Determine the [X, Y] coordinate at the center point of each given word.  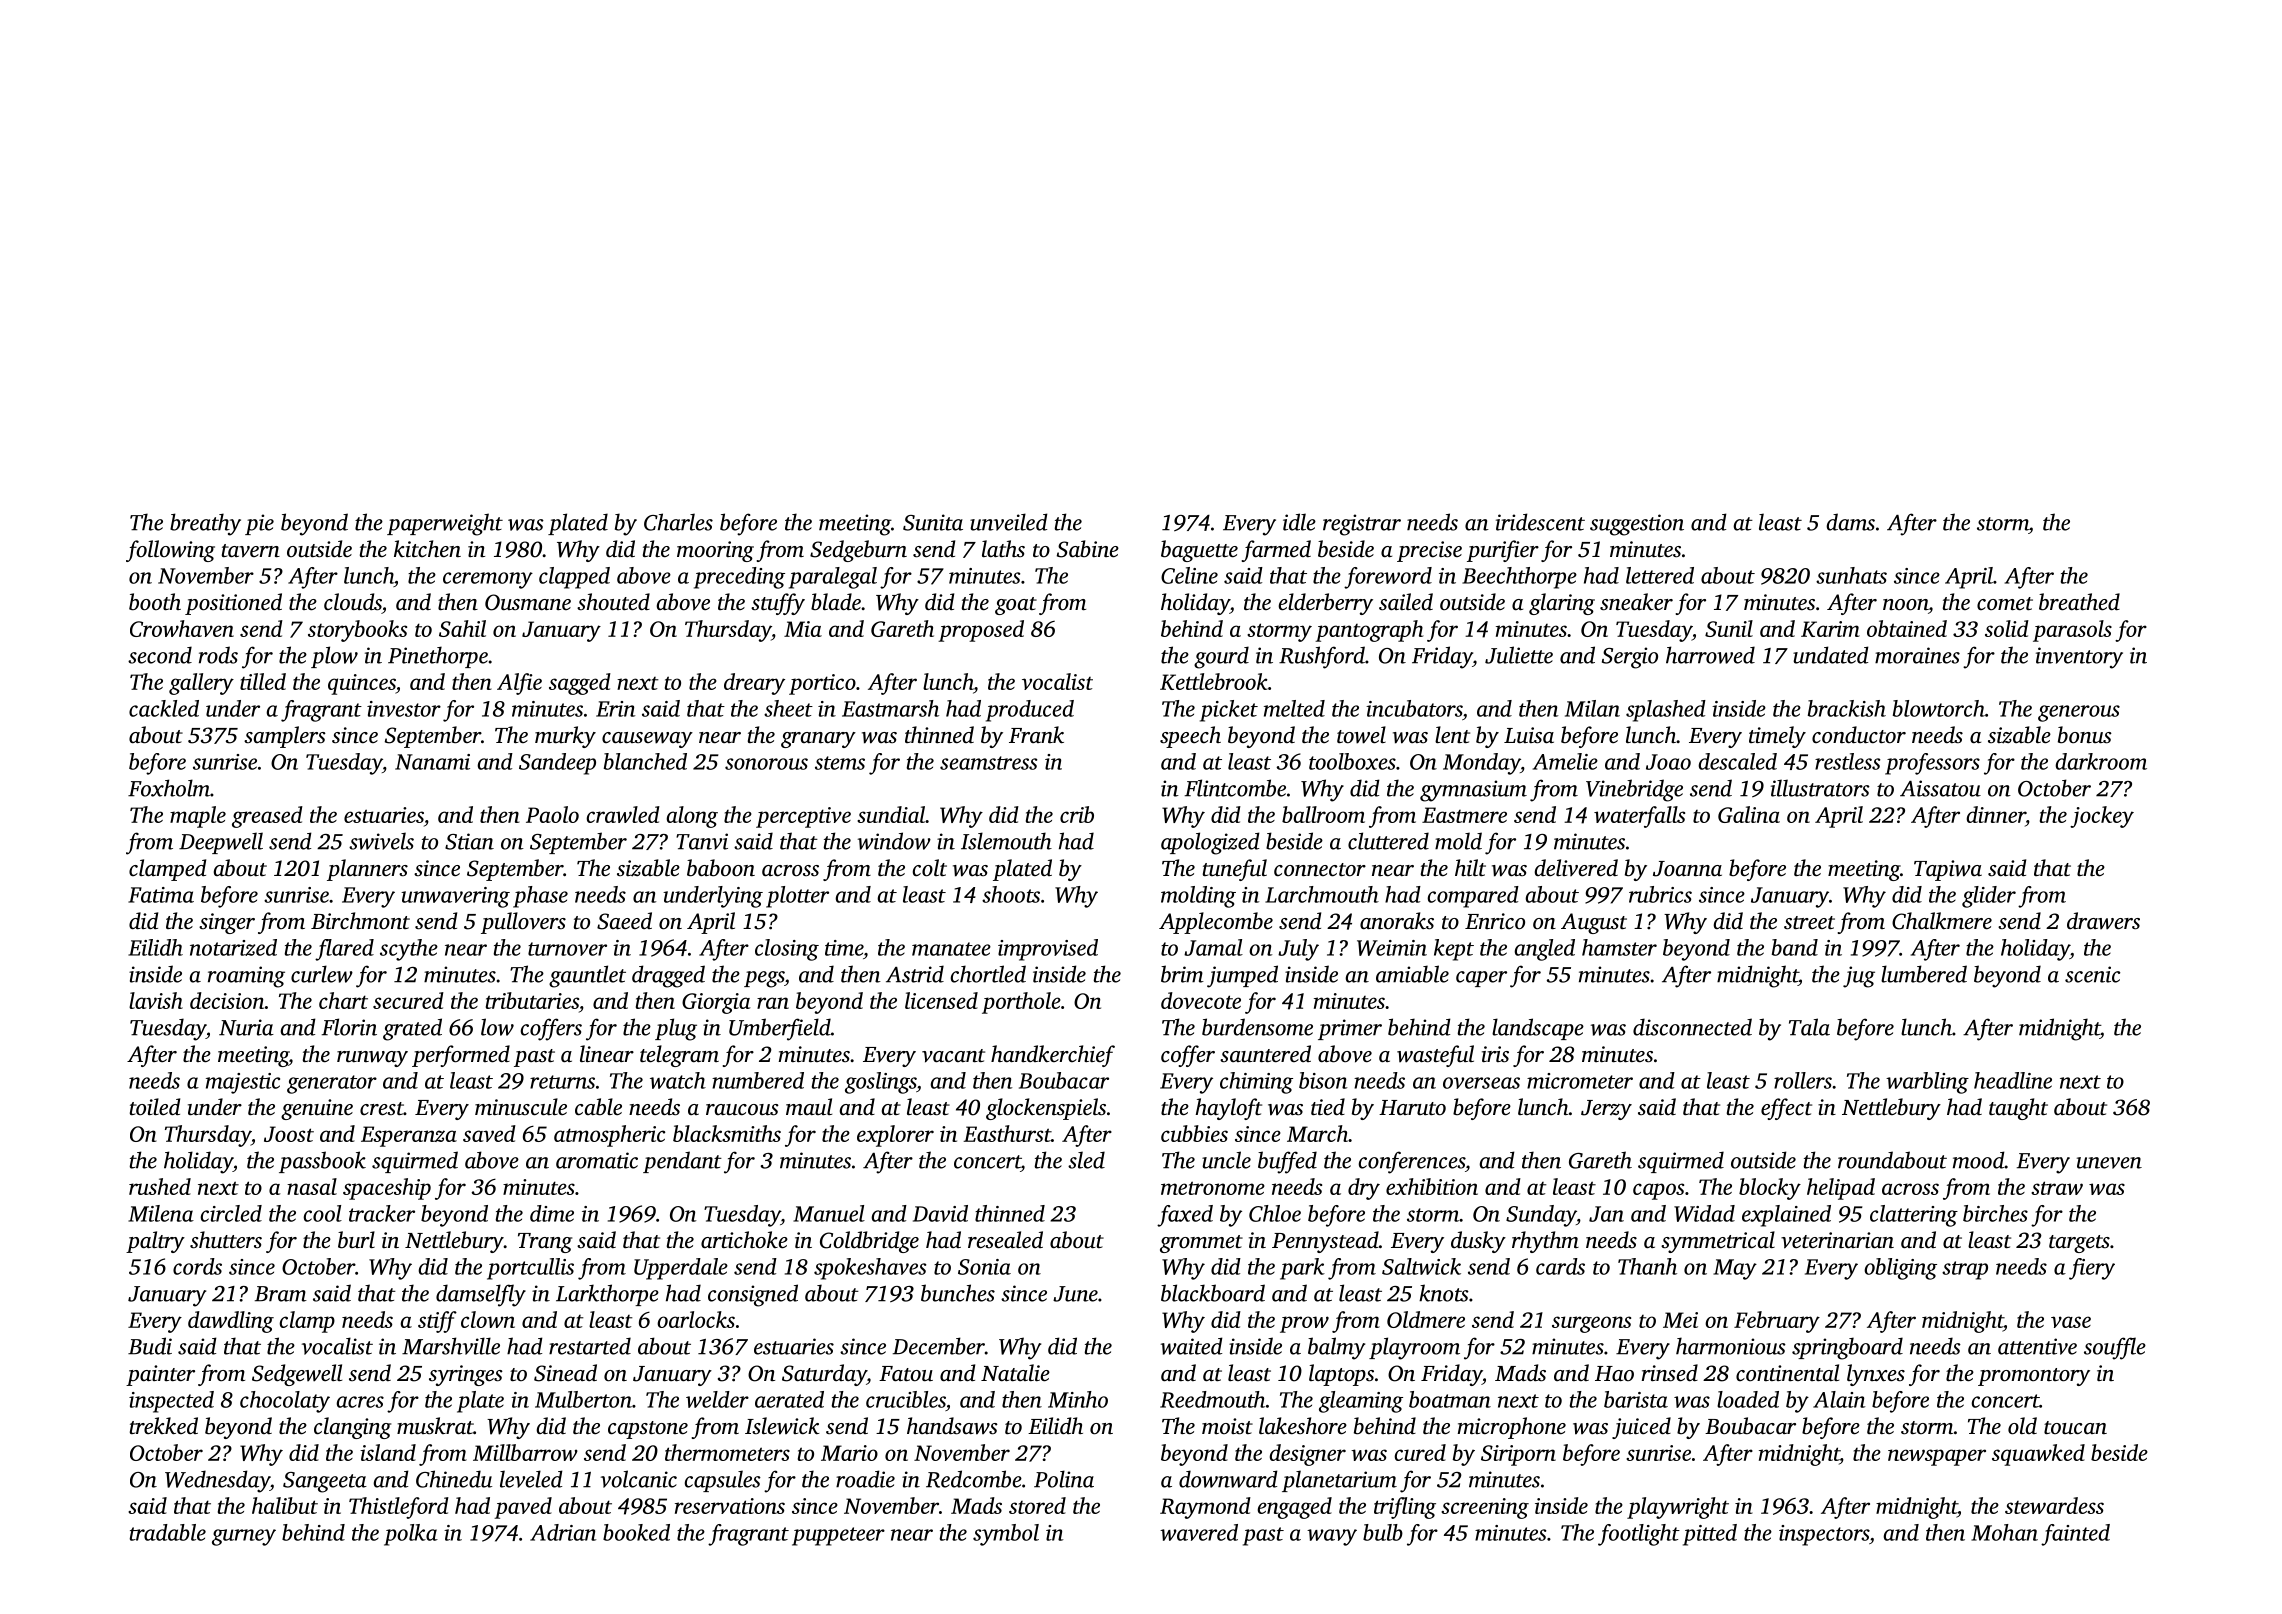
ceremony [488, 580]
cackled [164, 708]
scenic [2092, 974]
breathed [2079, 602]
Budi [150, 1346]
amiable [1412, 974]
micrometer [1580, 1081]
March [1318, 1133]
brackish [1847, 708]
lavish [156, 1000]
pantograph [1369, 631]
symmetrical [1718, 1242]
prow [1304, 1324]
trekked [164, 1425]
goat [1016, 606]
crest [382, 1109]
